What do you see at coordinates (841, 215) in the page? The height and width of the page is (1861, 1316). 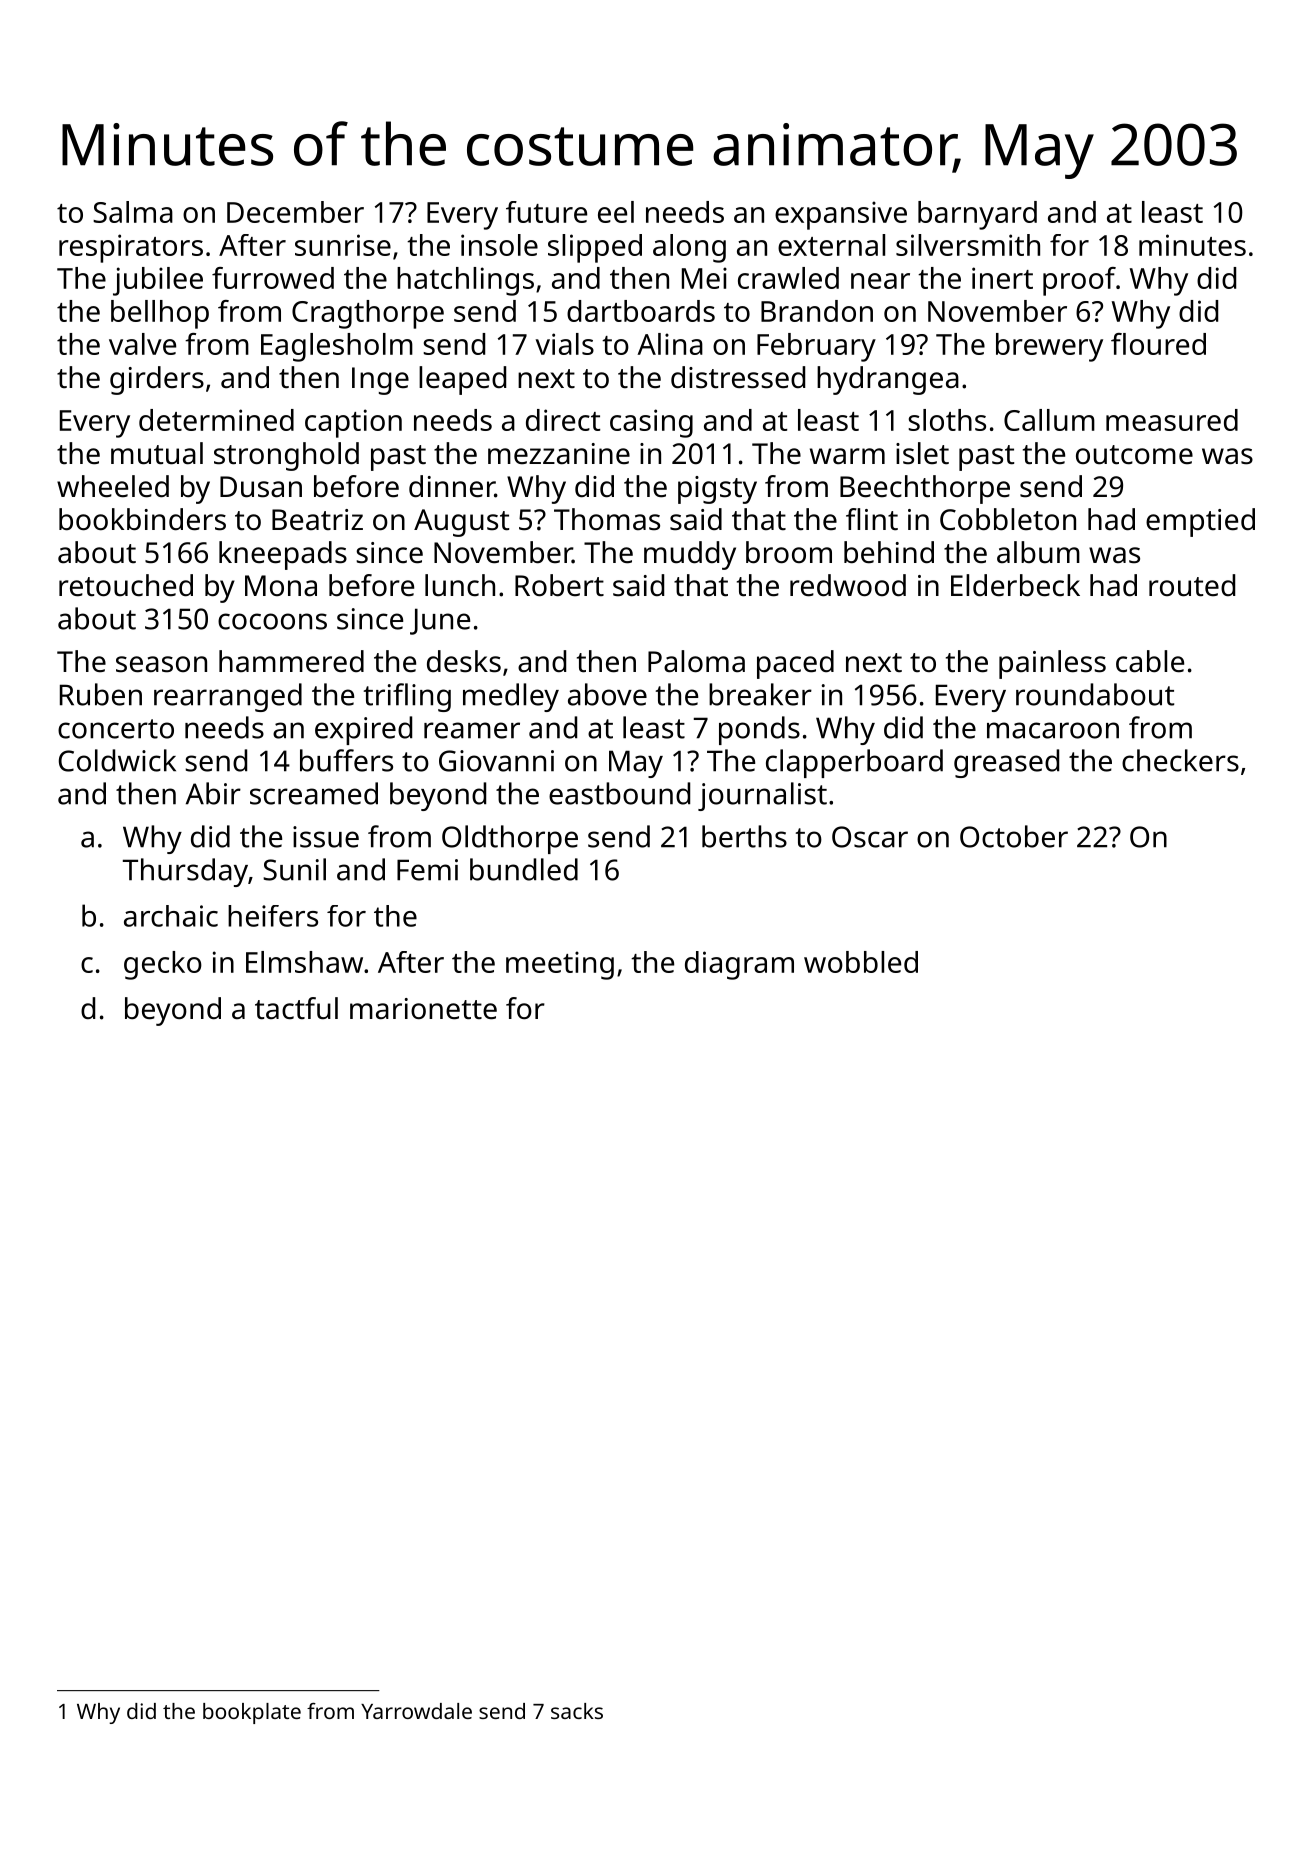 I see `expansive` at bounding box center [841, 215].
